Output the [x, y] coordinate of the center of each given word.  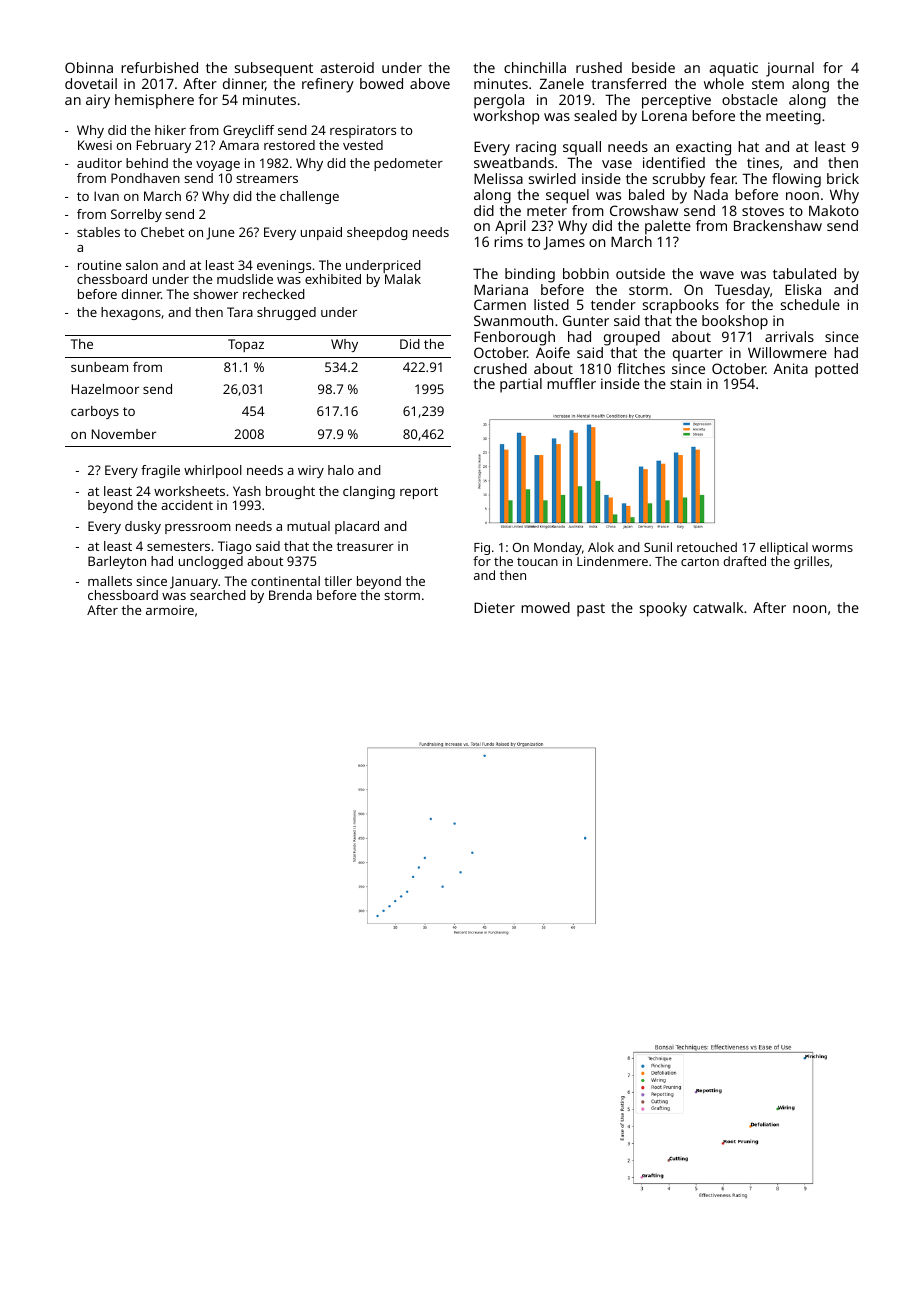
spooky [663, 609]
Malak [403, 279]
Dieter [494, 607]
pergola [499, 101]
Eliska [803, 289]
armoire [170, 610]
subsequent [274, 69]
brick [843, 178]
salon [142, 265]
